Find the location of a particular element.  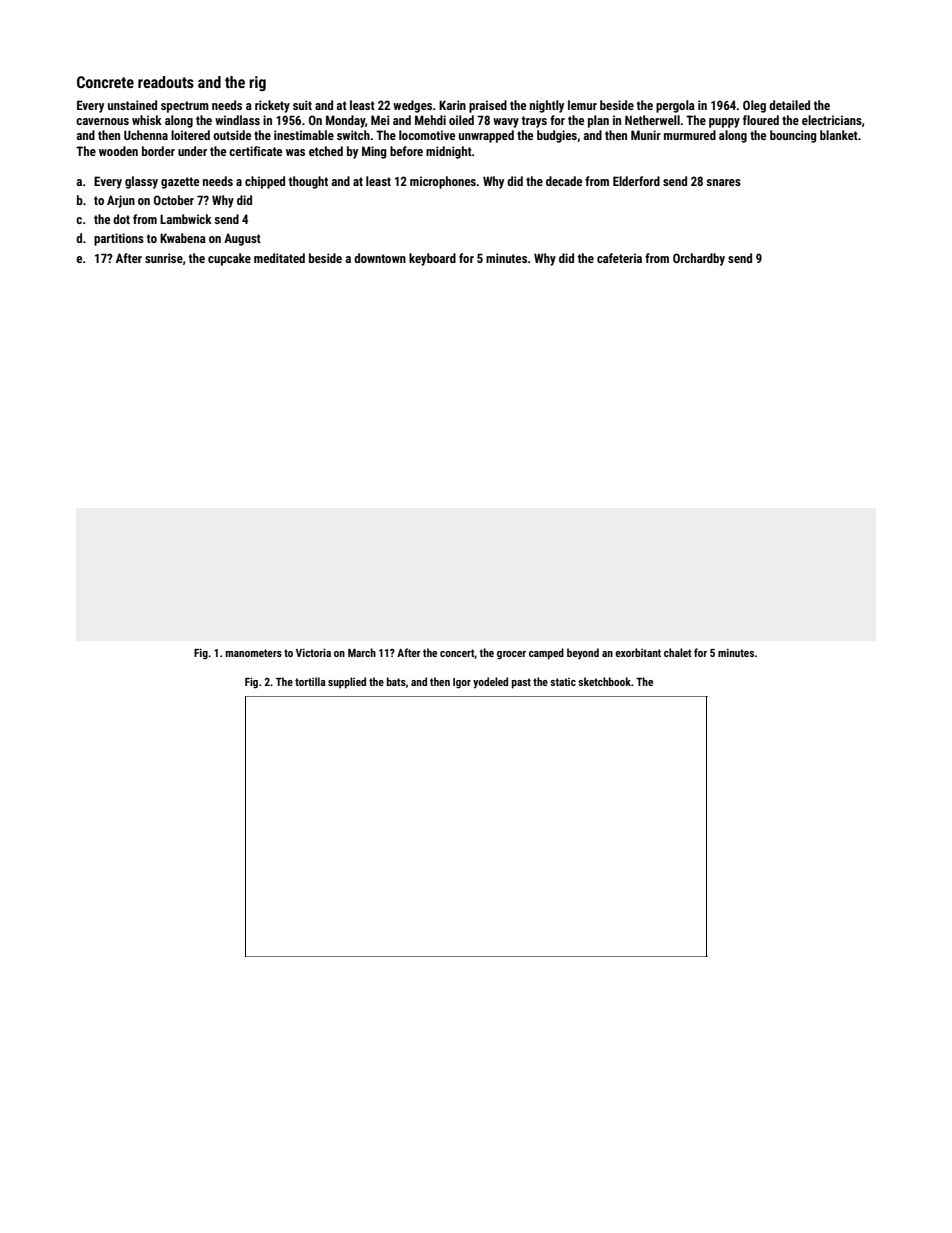

etched is located at coordinates (326, 151).
